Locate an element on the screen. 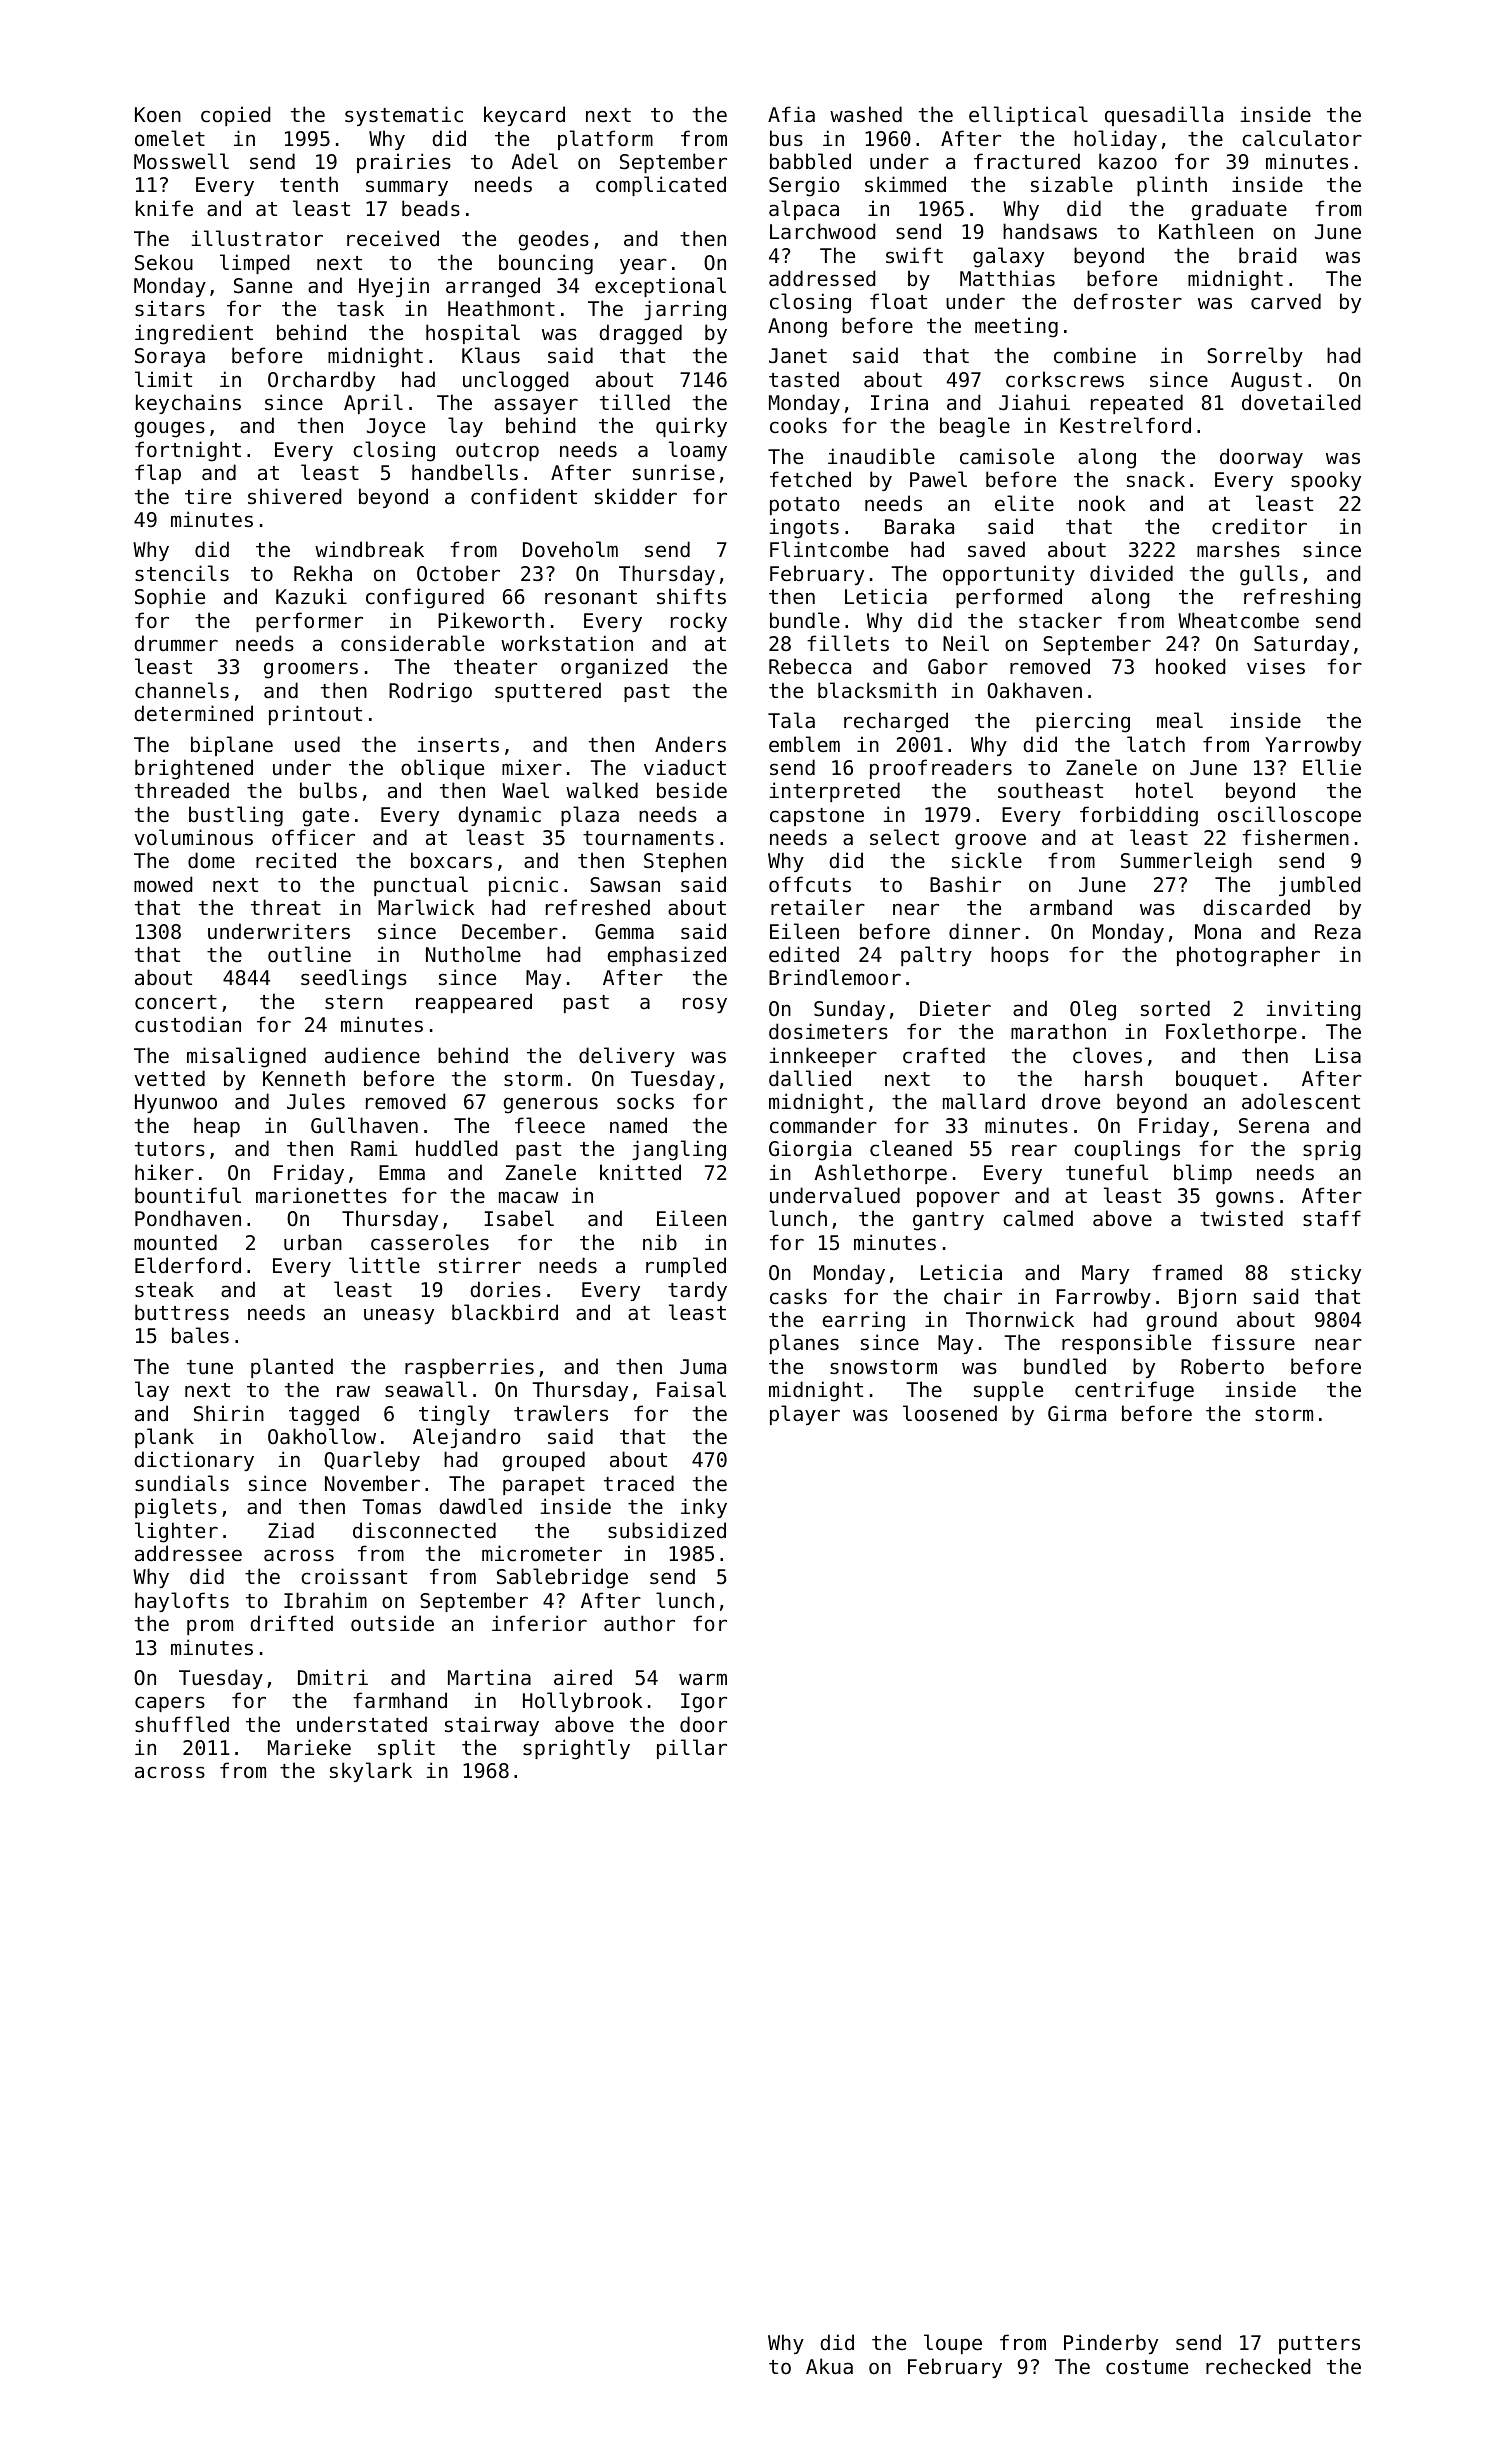  Sanne is located at coordinates (263, 286).
